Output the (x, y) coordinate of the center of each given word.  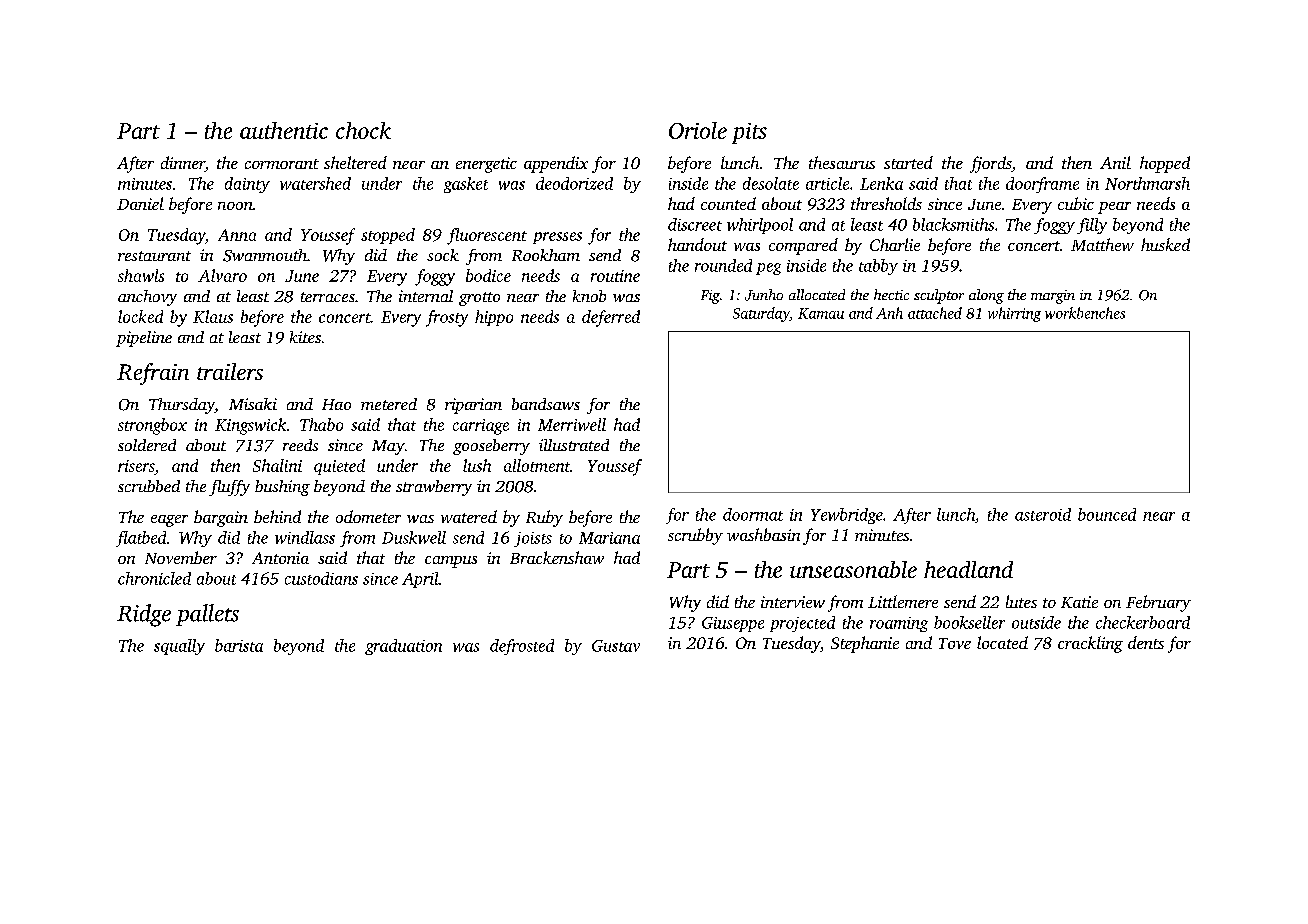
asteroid (1043, 514)
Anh (889, 313)
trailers (230, 371)
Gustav (616, 646)
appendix (556, 164)
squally (179, 647)
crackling (1090, 644)
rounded (723, 265)
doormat (753, 514)
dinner (183, 164)
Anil (1115, 162)
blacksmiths (953, 224)
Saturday (761, 314)
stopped (388, 236)
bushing (282, 488)
